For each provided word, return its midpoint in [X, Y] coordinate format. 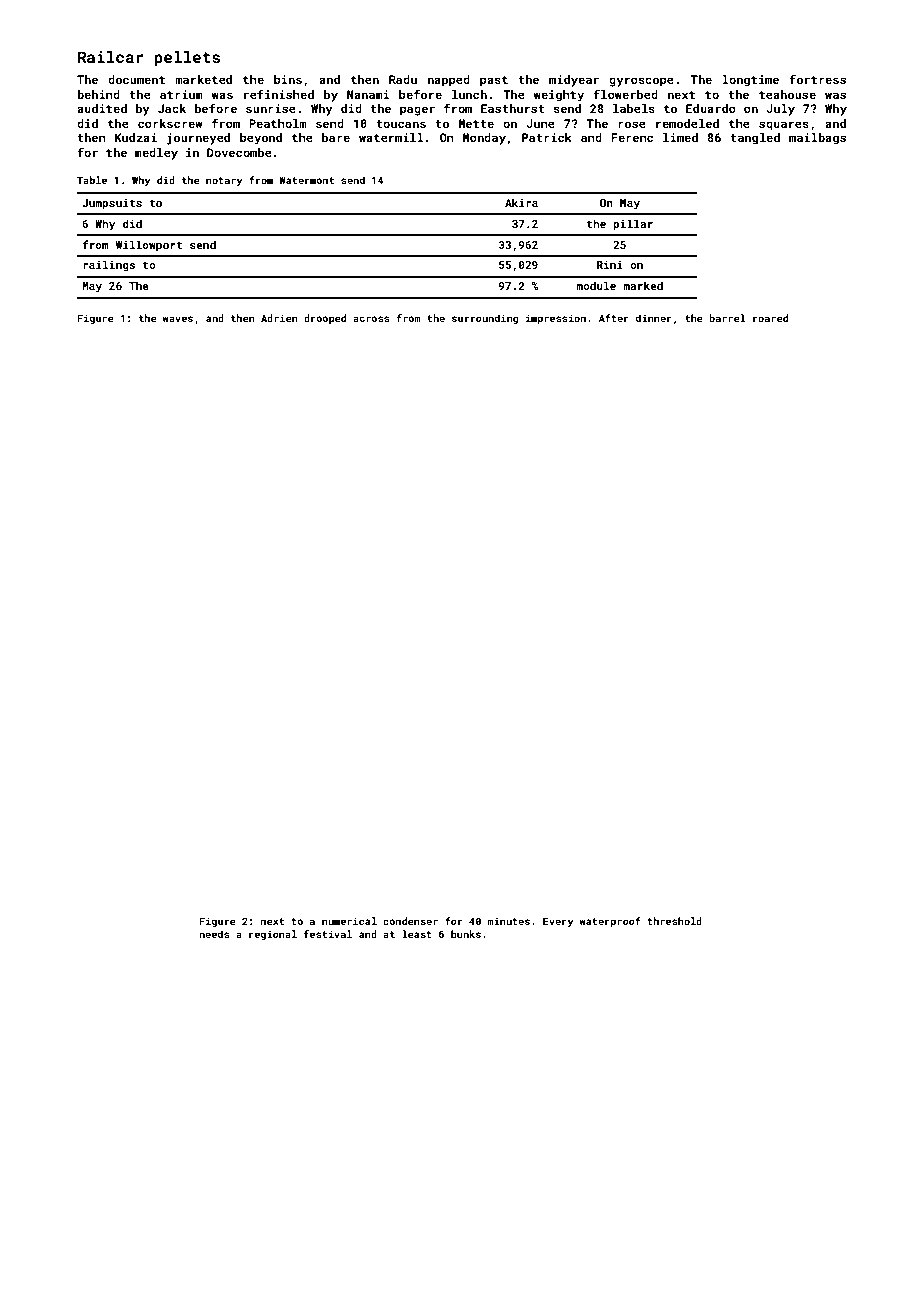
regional [273, 935]
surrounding [485, 319]
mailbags [817, 139]
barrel [727, 318]
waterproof [610, 922]
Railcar [111, 57]
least [417, 934]
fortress [817, 79]
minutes [508, 921]
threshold [674, 921]
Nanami [368, 94]
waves [178, 319]
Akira [521, 202]
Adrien [279, 318]
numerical [349, 921]
